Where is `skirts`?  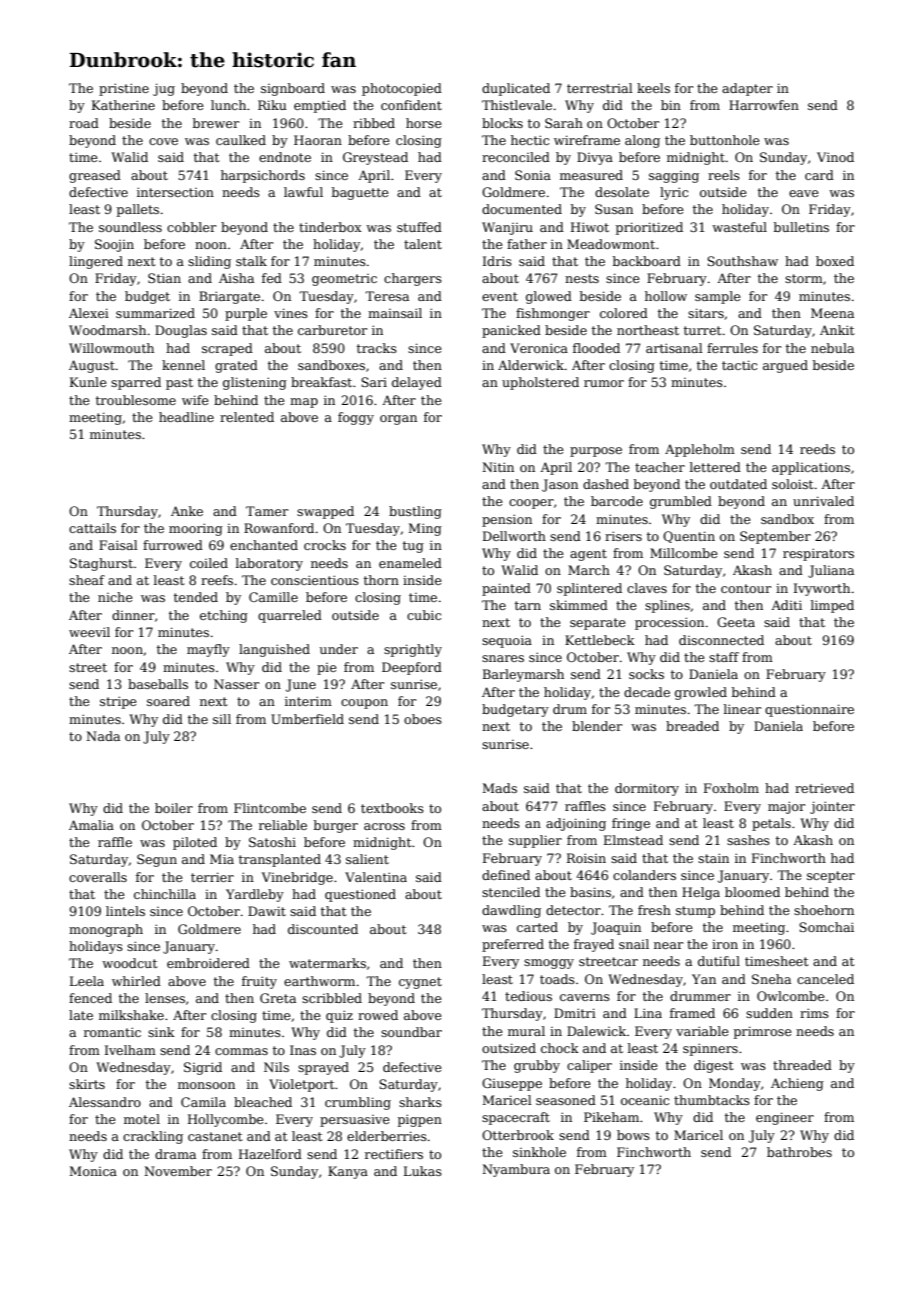 skirts is located at coordinates (87, 1084).
